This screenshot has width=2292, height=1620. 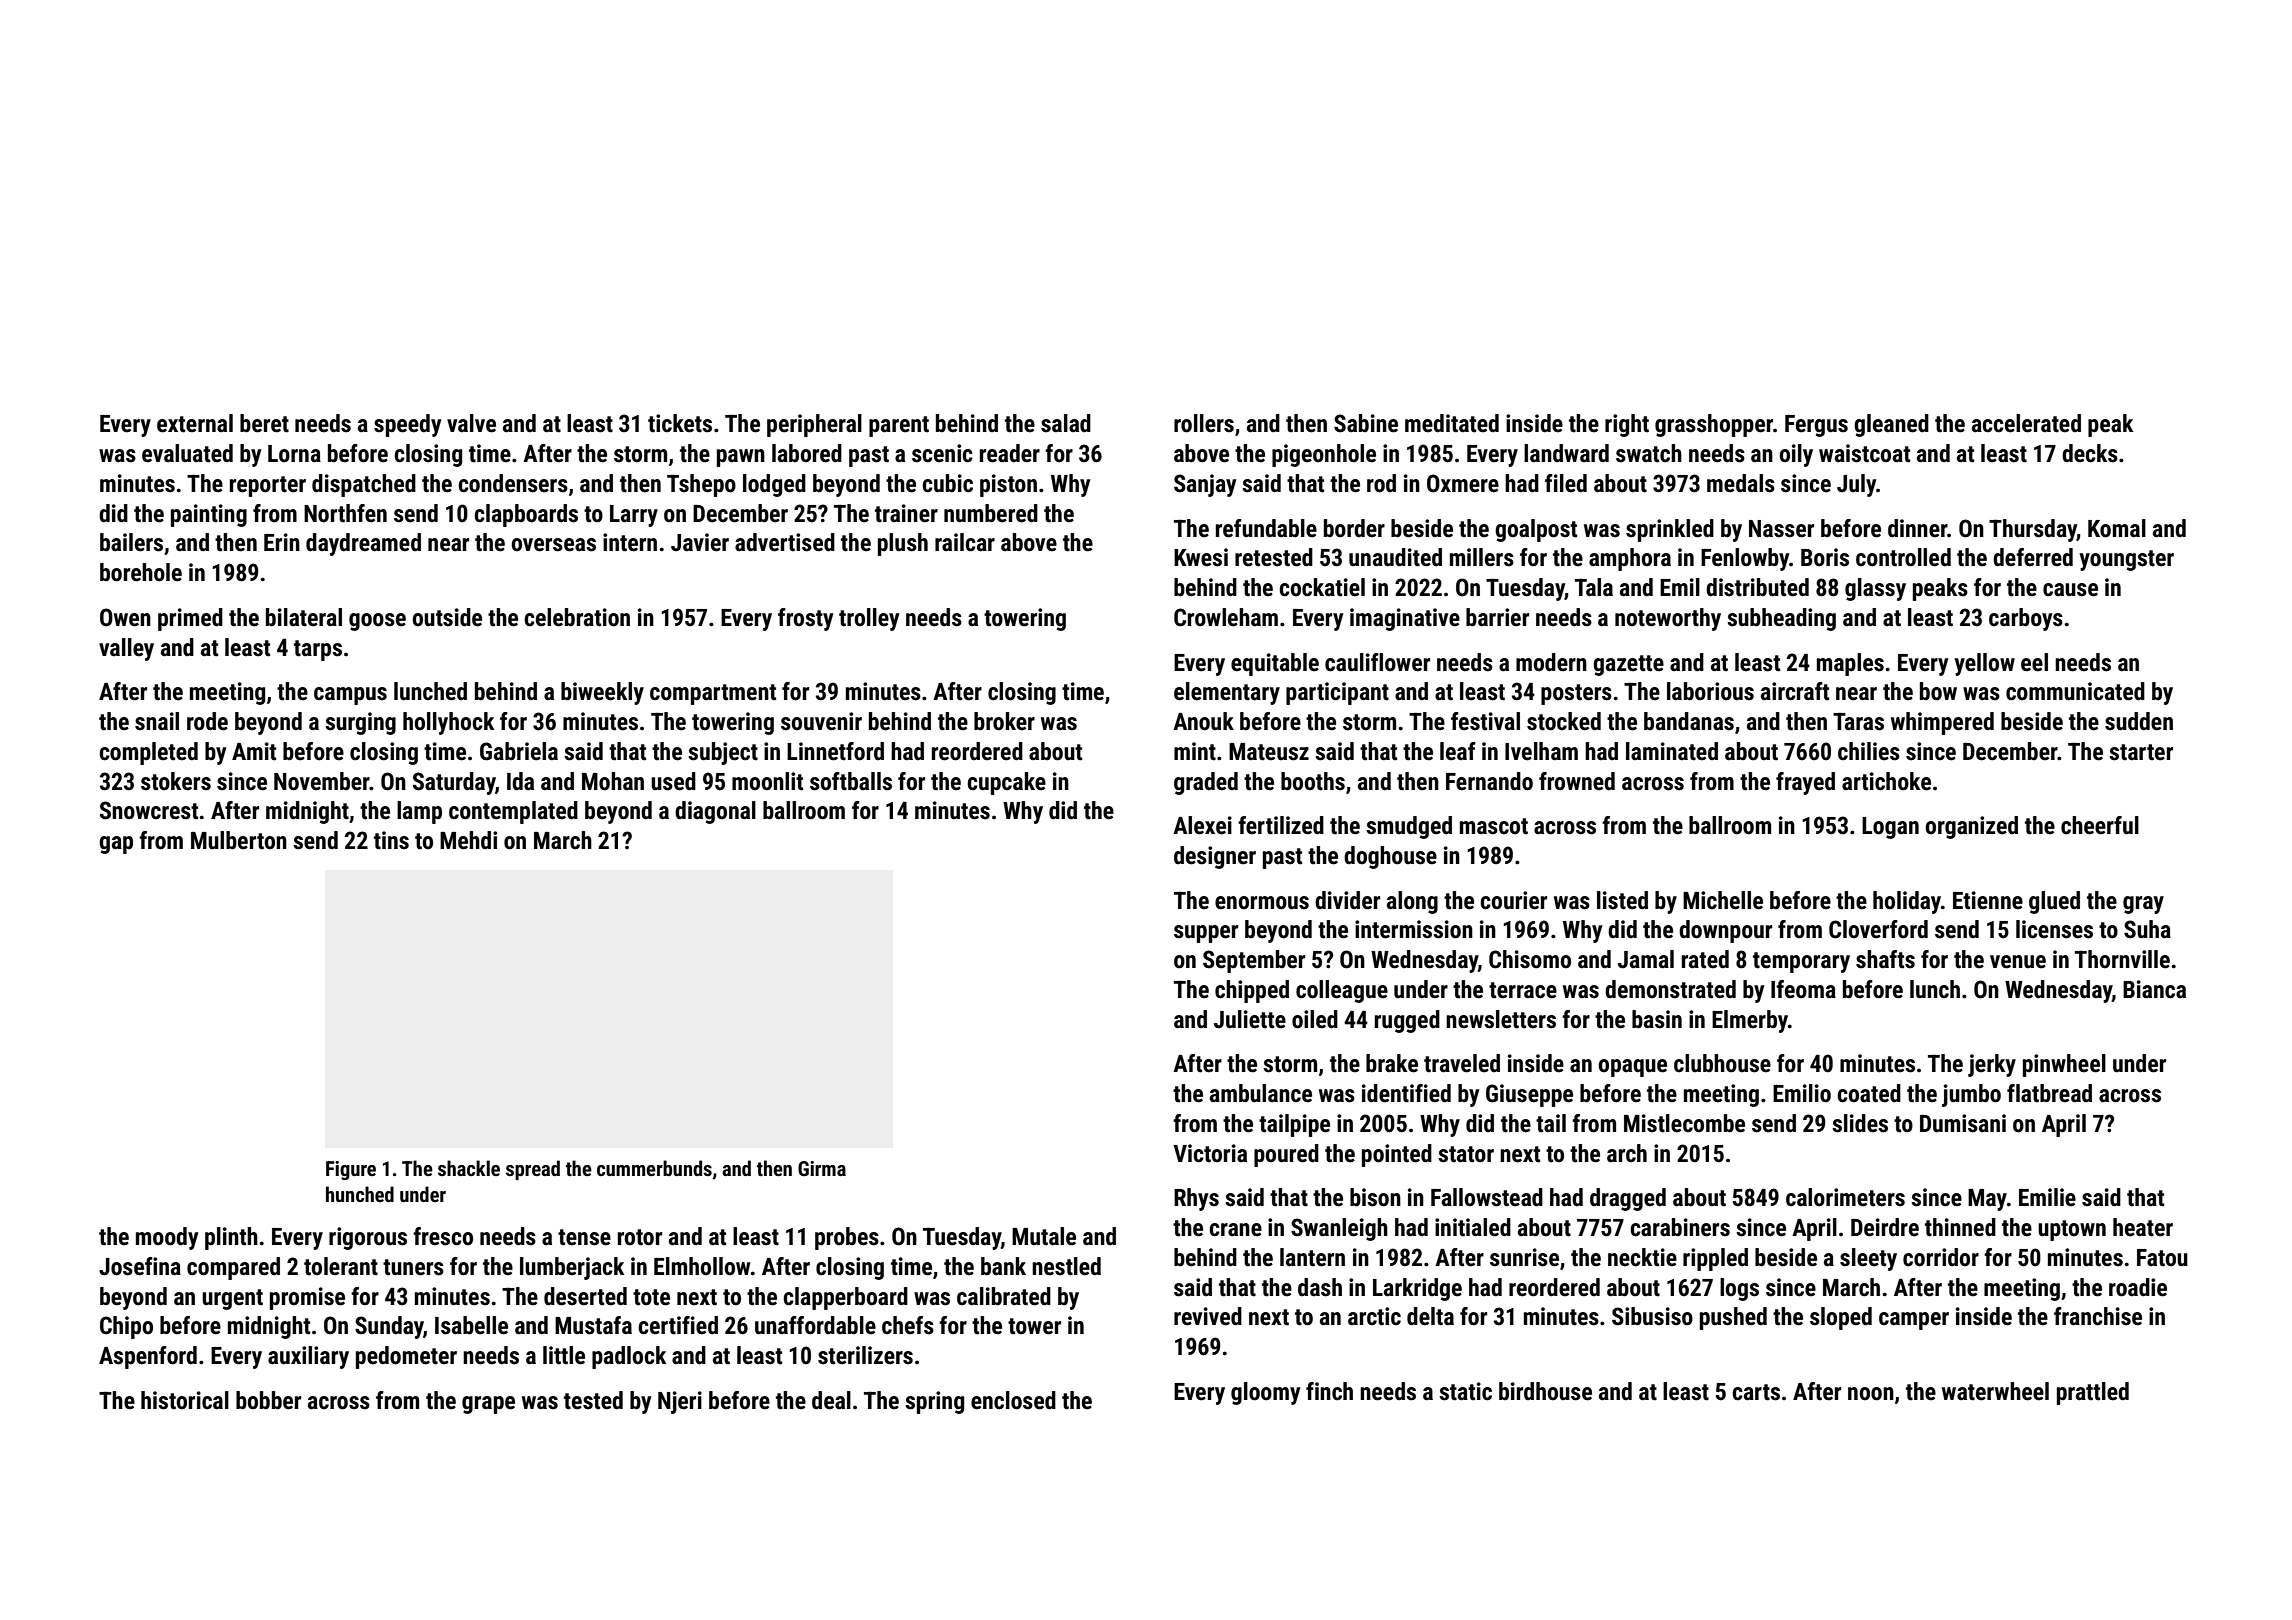 What do you see at coordinates (185, 1400) in the screenshot?
I see `historical` at bounding box center [185, 1400].
